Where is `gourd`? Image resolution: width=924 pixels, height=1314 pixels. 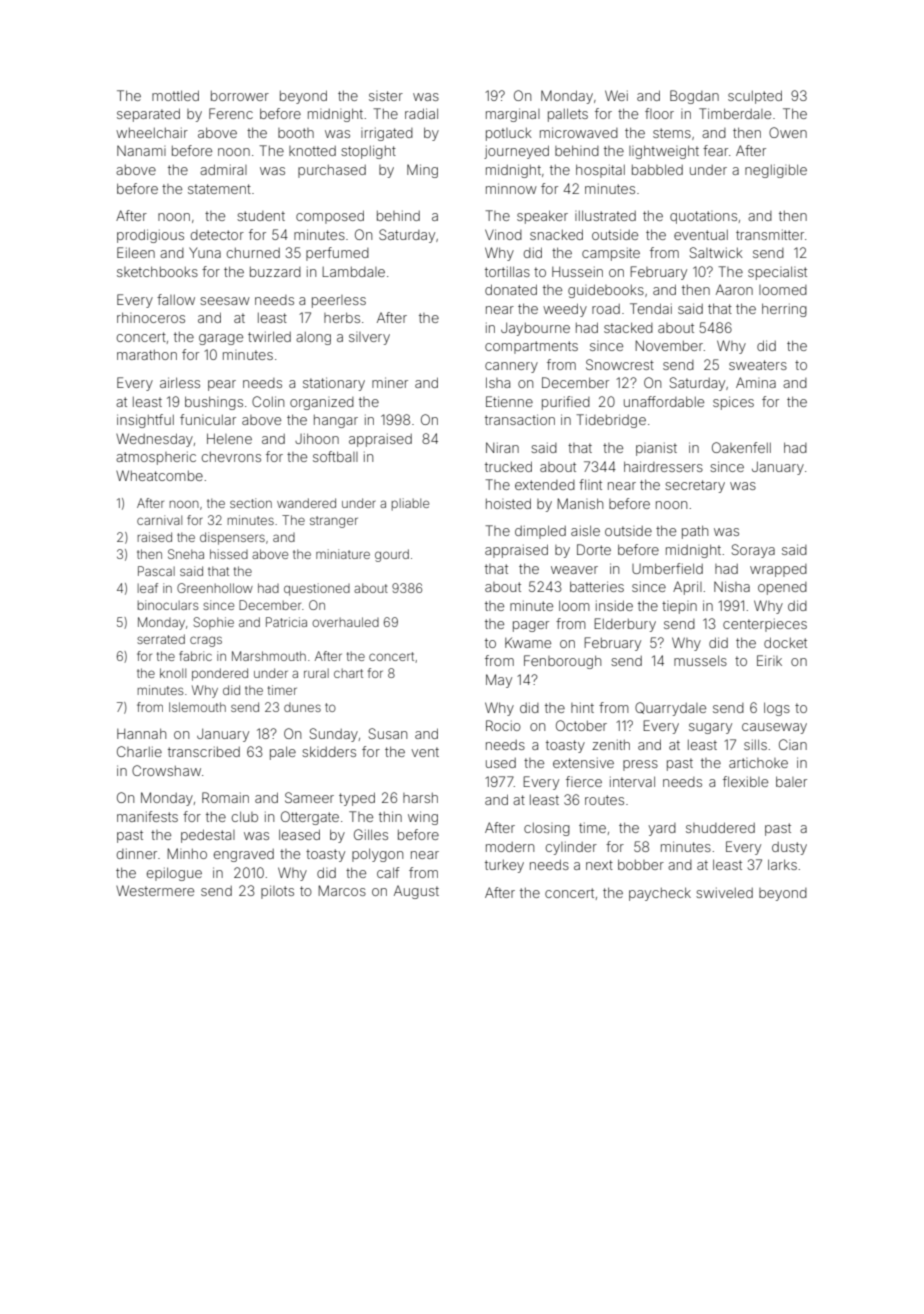 gourd is located at coordinates (392, 555).
